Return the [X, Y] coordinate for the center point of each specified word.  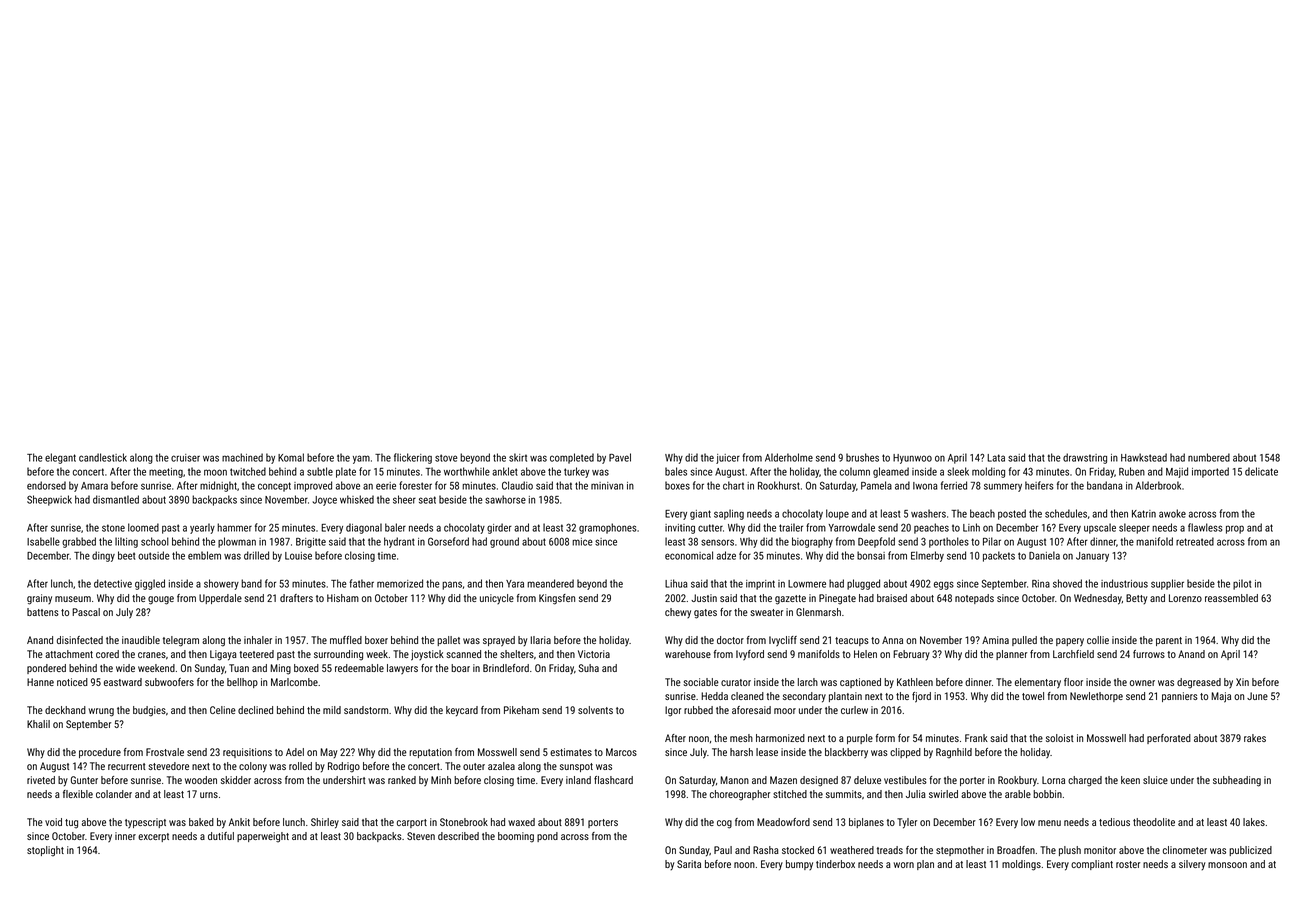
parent [1169, 641]
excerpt [153, 837]
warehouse [688, 654]
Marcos [621, 752]
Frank [976, 738]
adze [726, 555]
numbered [1209, 457]
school [155, 541]
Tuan [239, 668]
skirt [518, 457]
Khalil [38, 724]
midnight [218, 486]
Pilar [992, 541]
